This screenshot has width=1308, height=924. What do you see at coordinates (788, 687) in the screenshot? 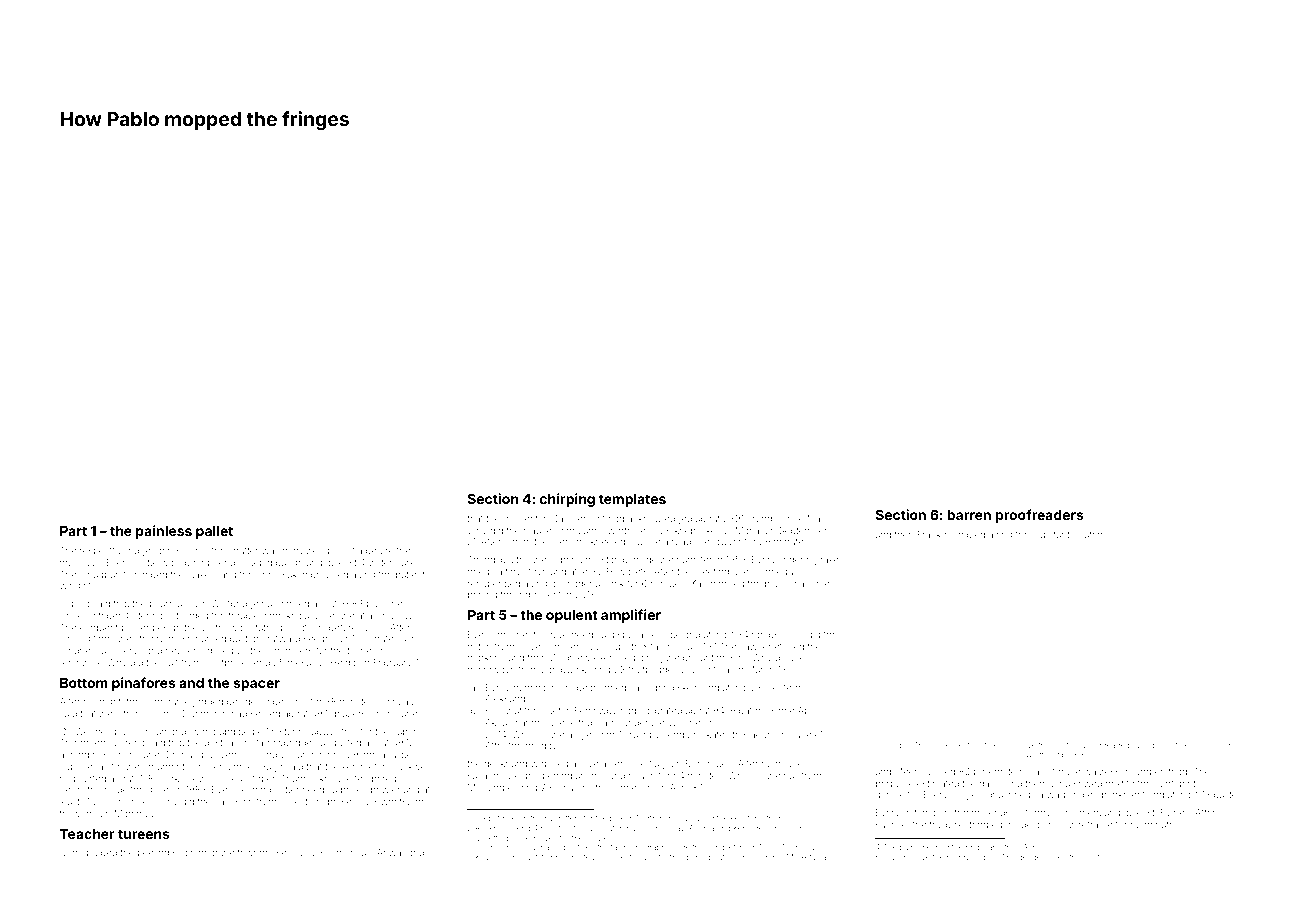
I see `lecterns` at bounding box center [788, 687].
